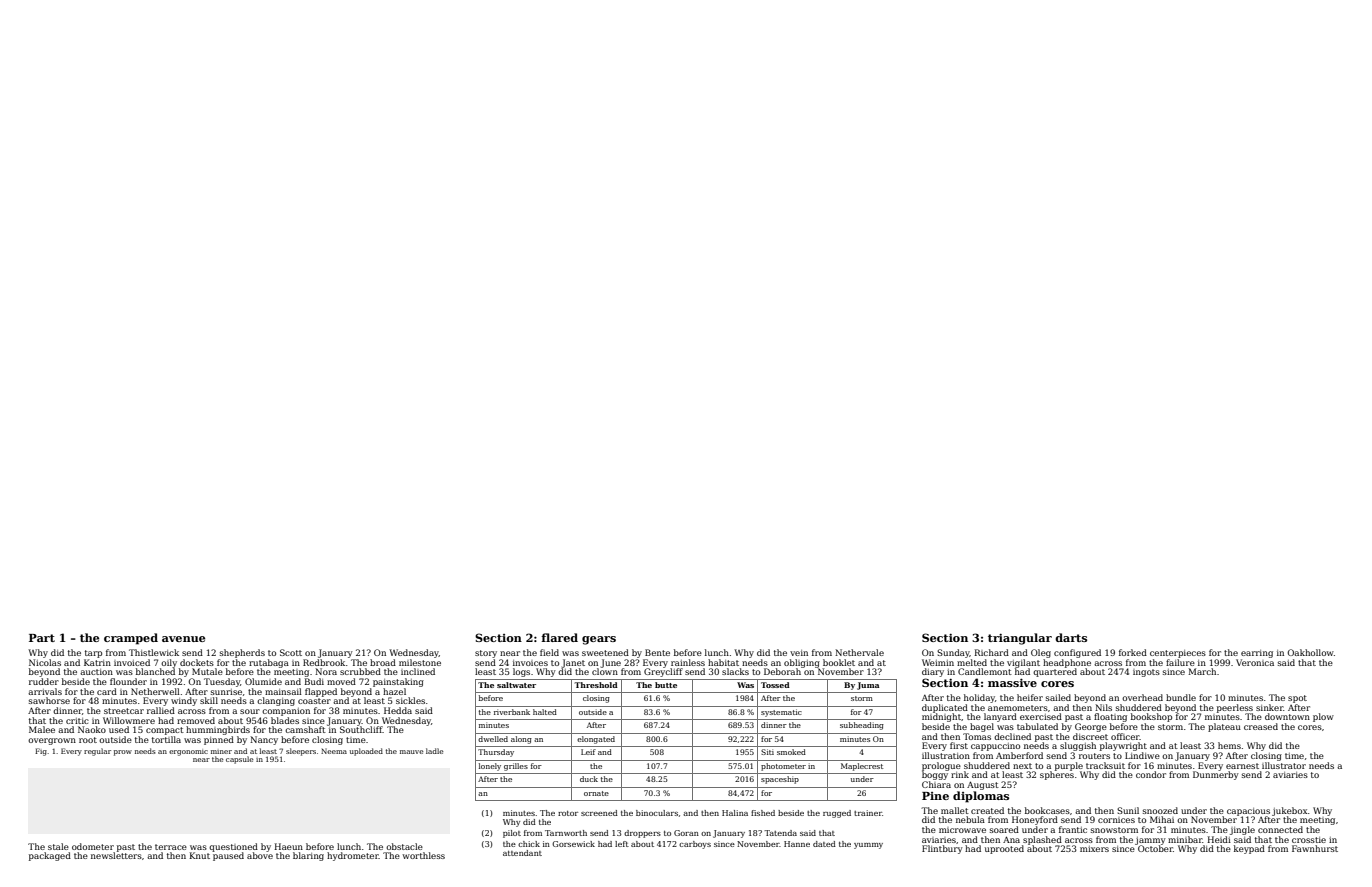  What do you see at coordinates (394, 691) in the document?
I see `hazel` at bounding box center [394, 691].
